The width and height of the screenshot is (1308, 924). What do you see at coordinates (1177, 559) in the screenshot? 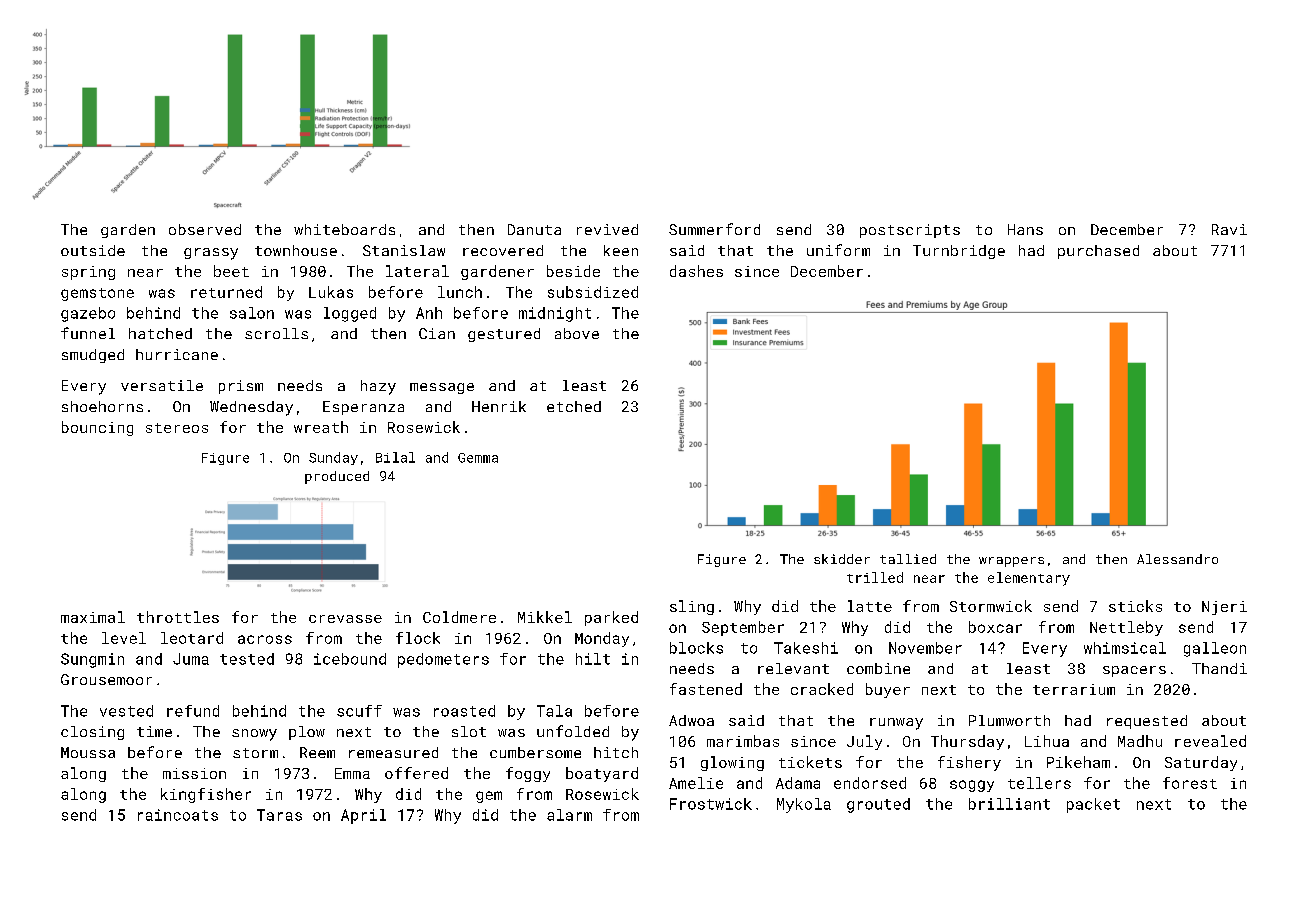
I see `Alessandro` at bounding box center [1177, 559].
